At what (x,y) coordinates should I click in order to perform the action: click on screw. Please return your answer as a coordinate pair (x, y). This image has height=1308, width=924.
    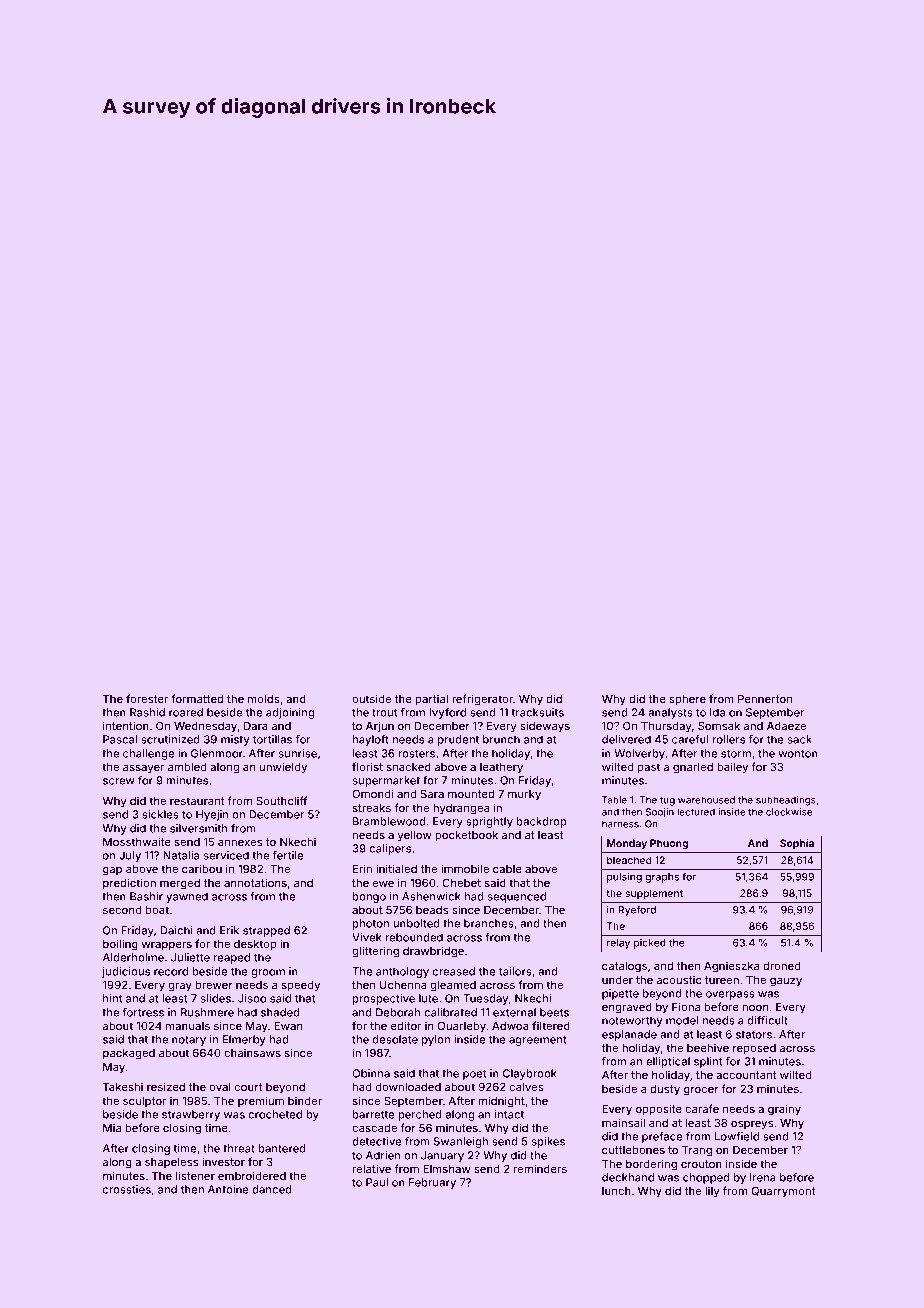
    Looking at the image, I should click on (119, 781).
